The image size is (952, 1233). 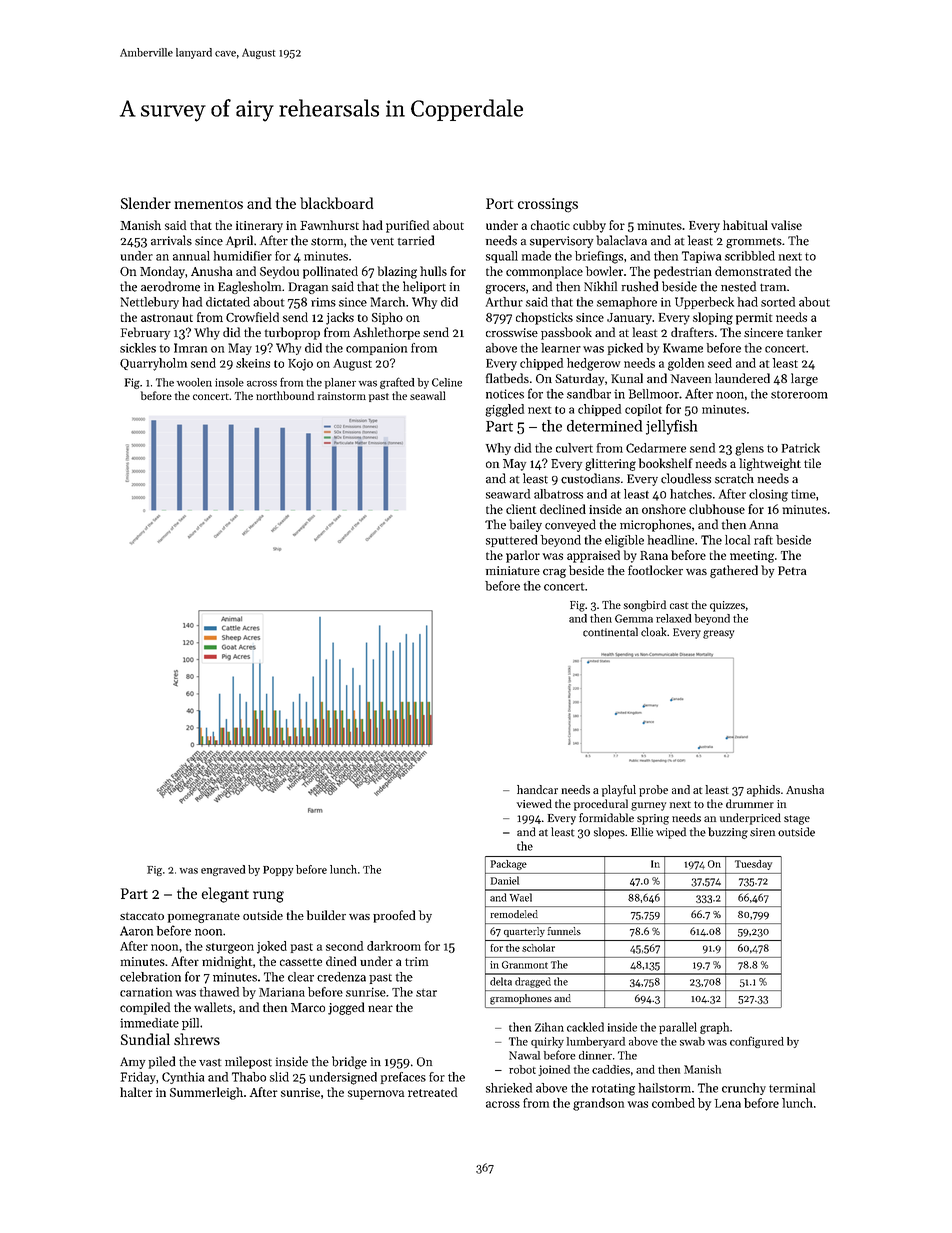 I want to click on woolen, so click(x=194, y=382).
